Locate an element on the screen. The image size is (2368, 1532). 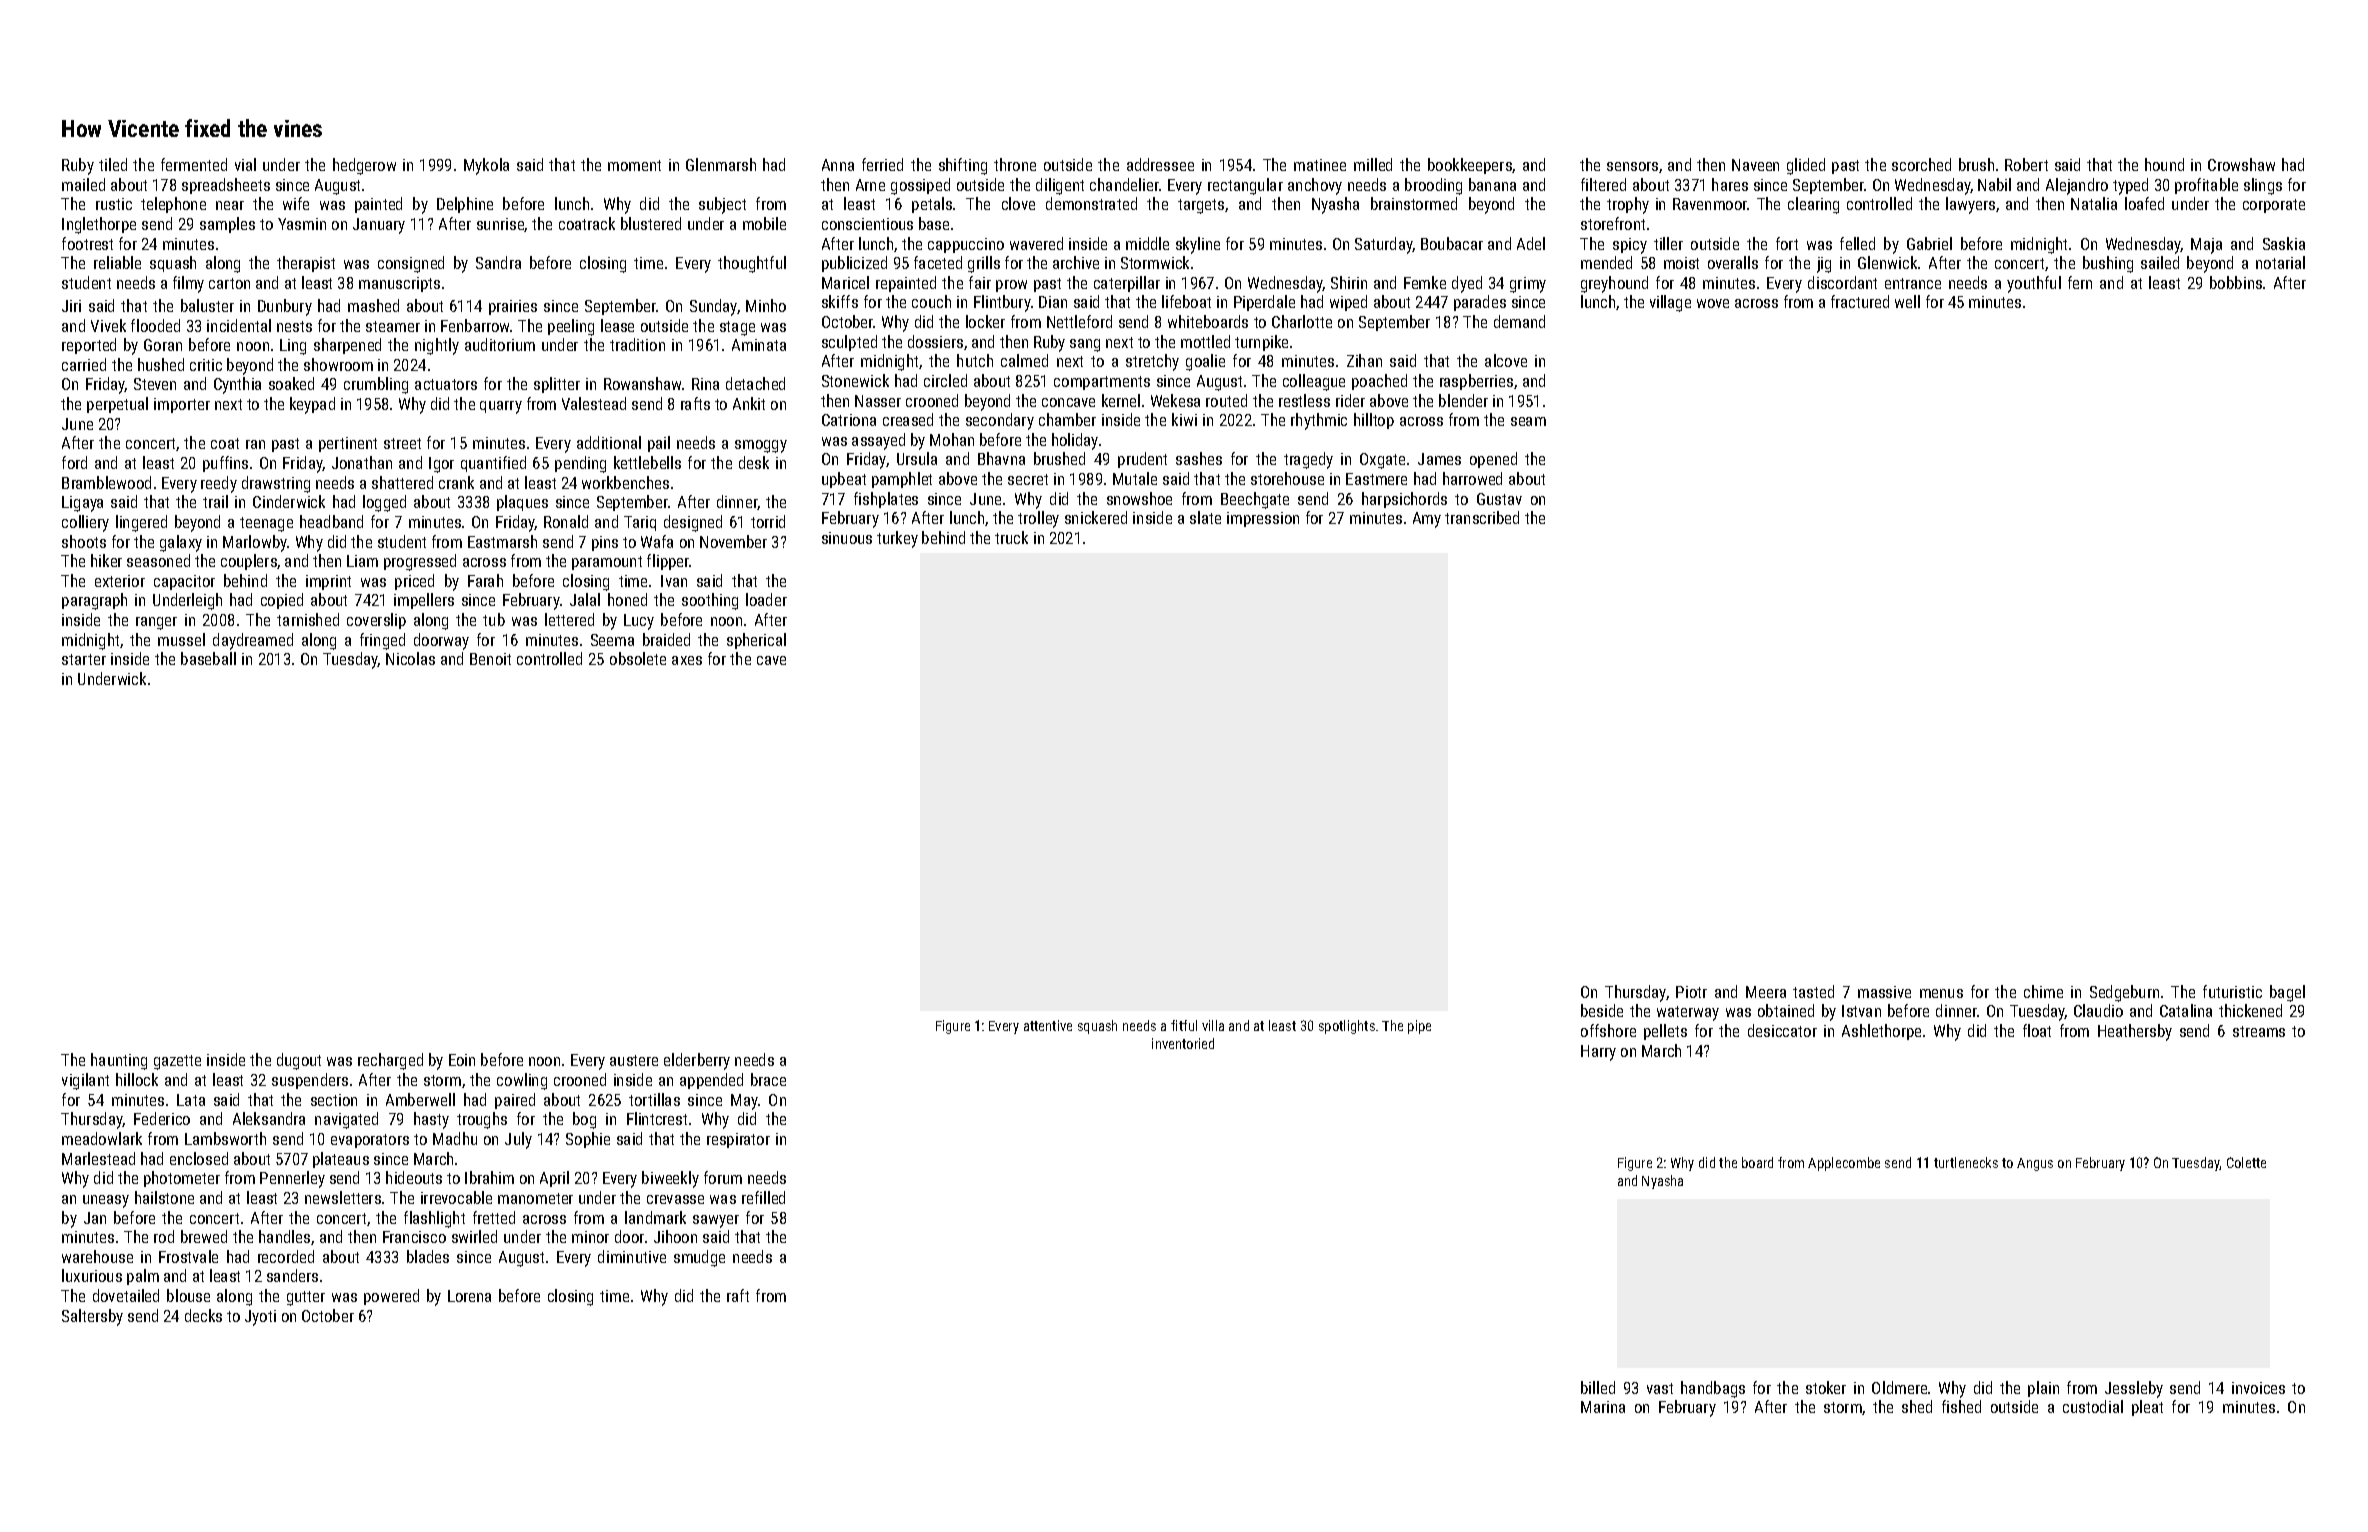
dugout is located at coordinates (299, 1061).
